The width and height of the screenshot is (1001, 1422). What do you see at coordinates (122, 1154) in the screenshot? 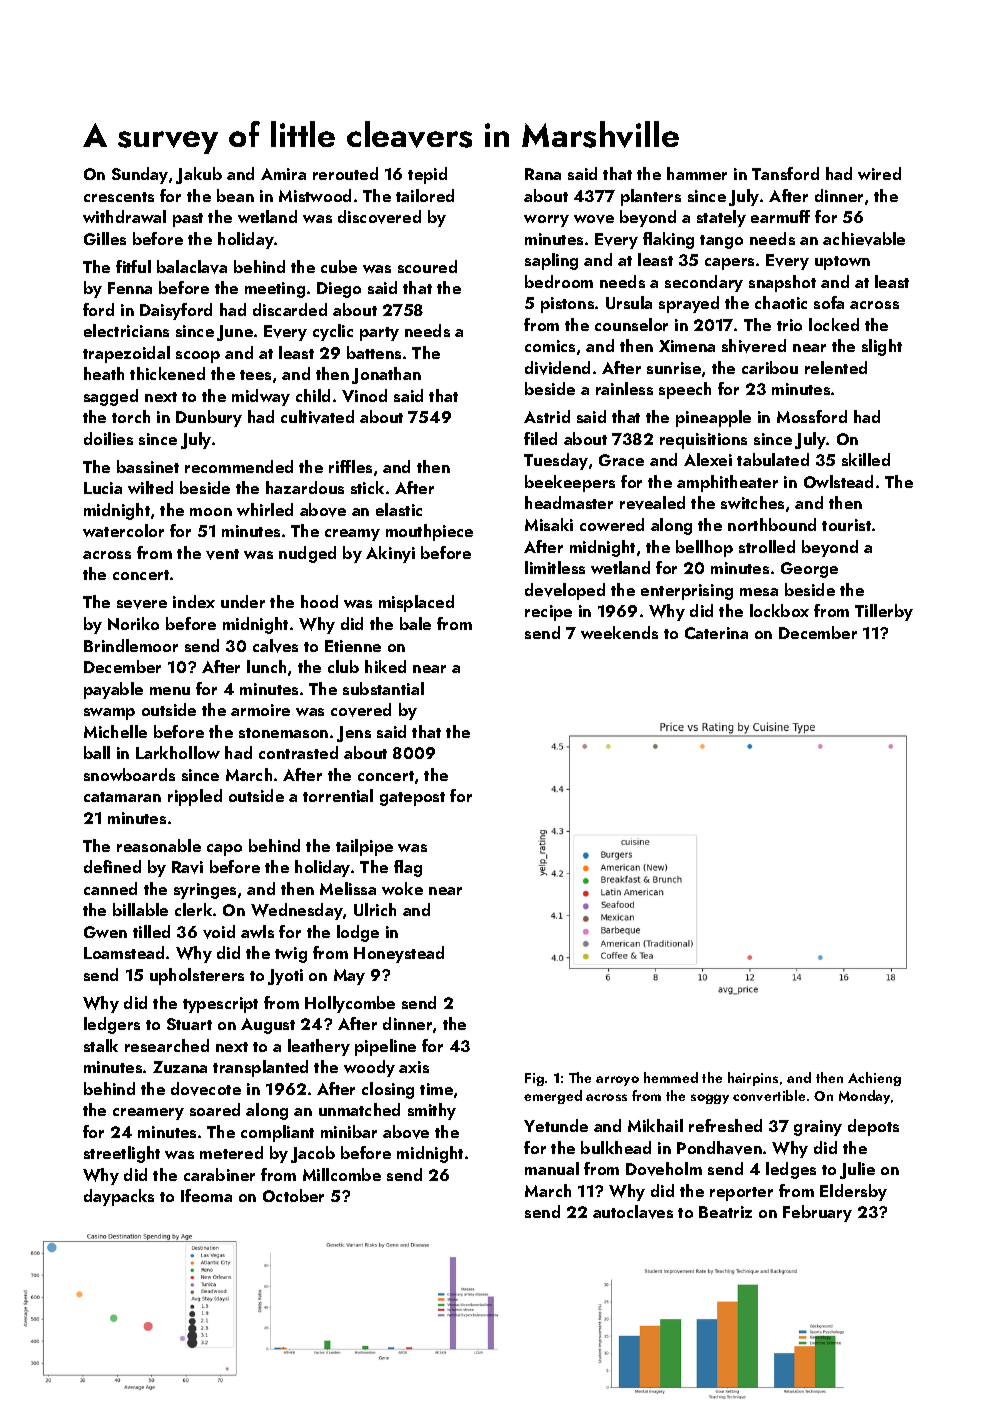
I see `streetlight` at bounding box center [122, 1154].
